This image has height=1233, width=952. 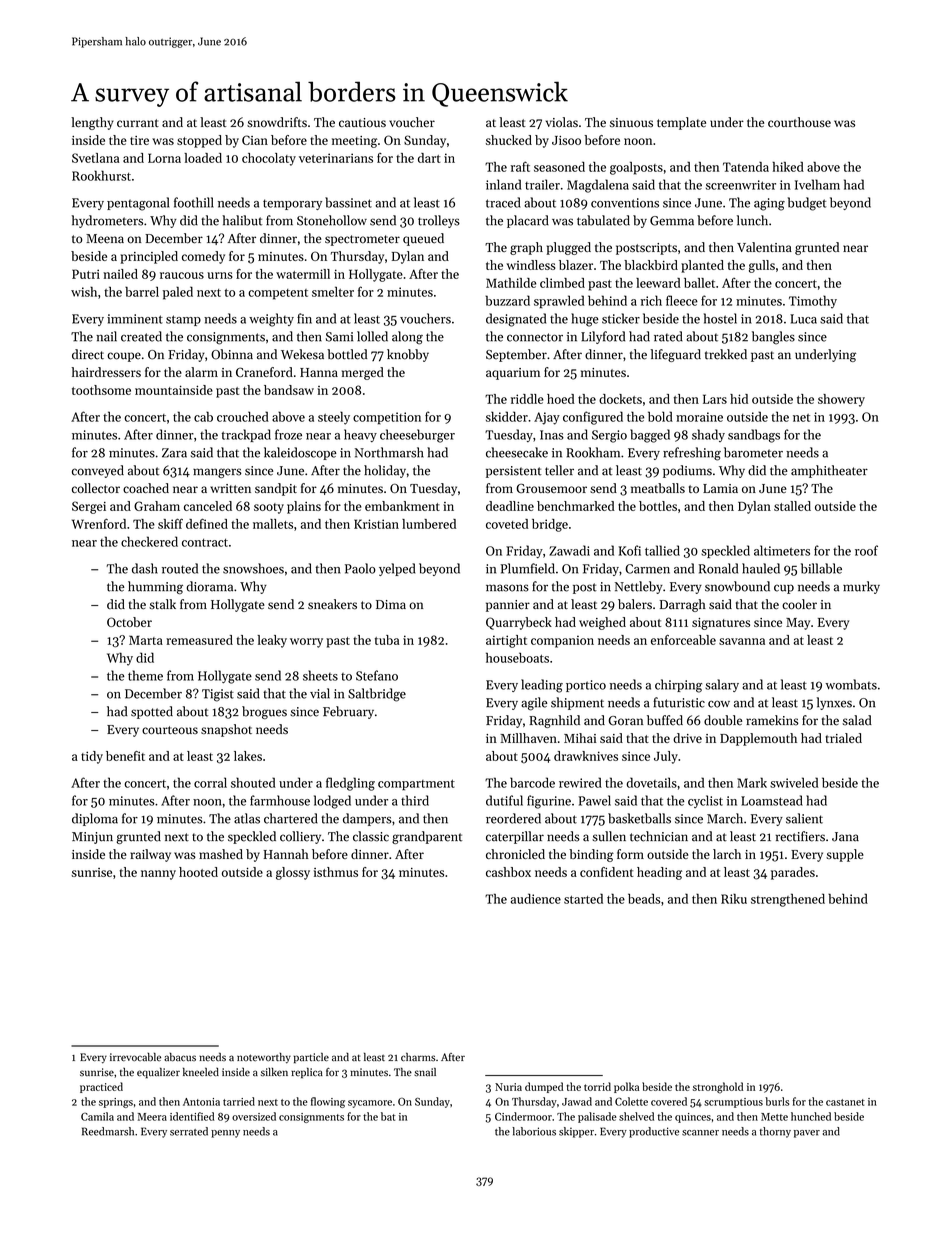 What do you see at coordinates (845, 1102) in the image?
I see `castanet` at bounding box center [845, 1102].
